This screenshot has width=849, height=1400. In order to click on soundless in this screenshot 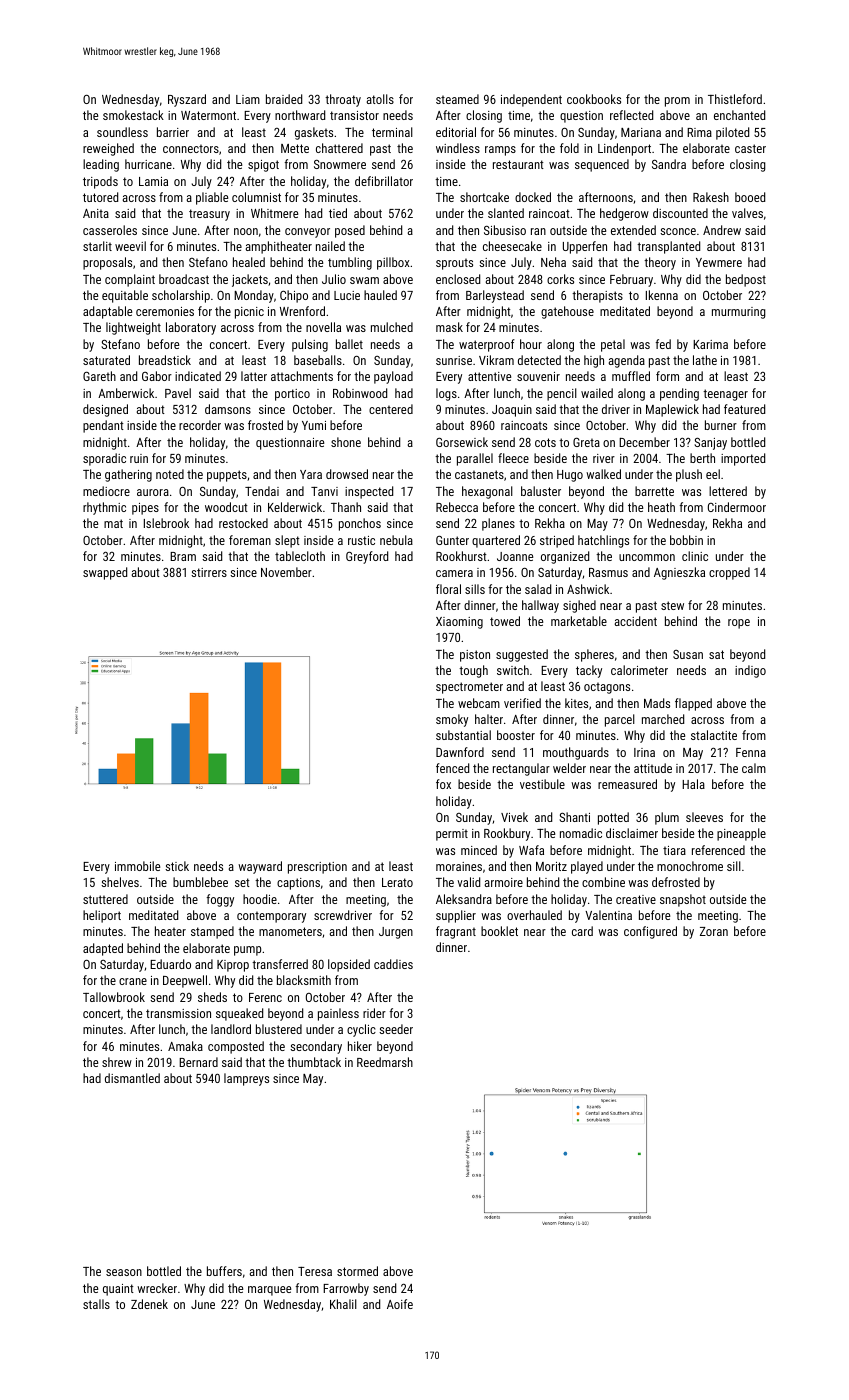, I will do `click(122, 132)`.
